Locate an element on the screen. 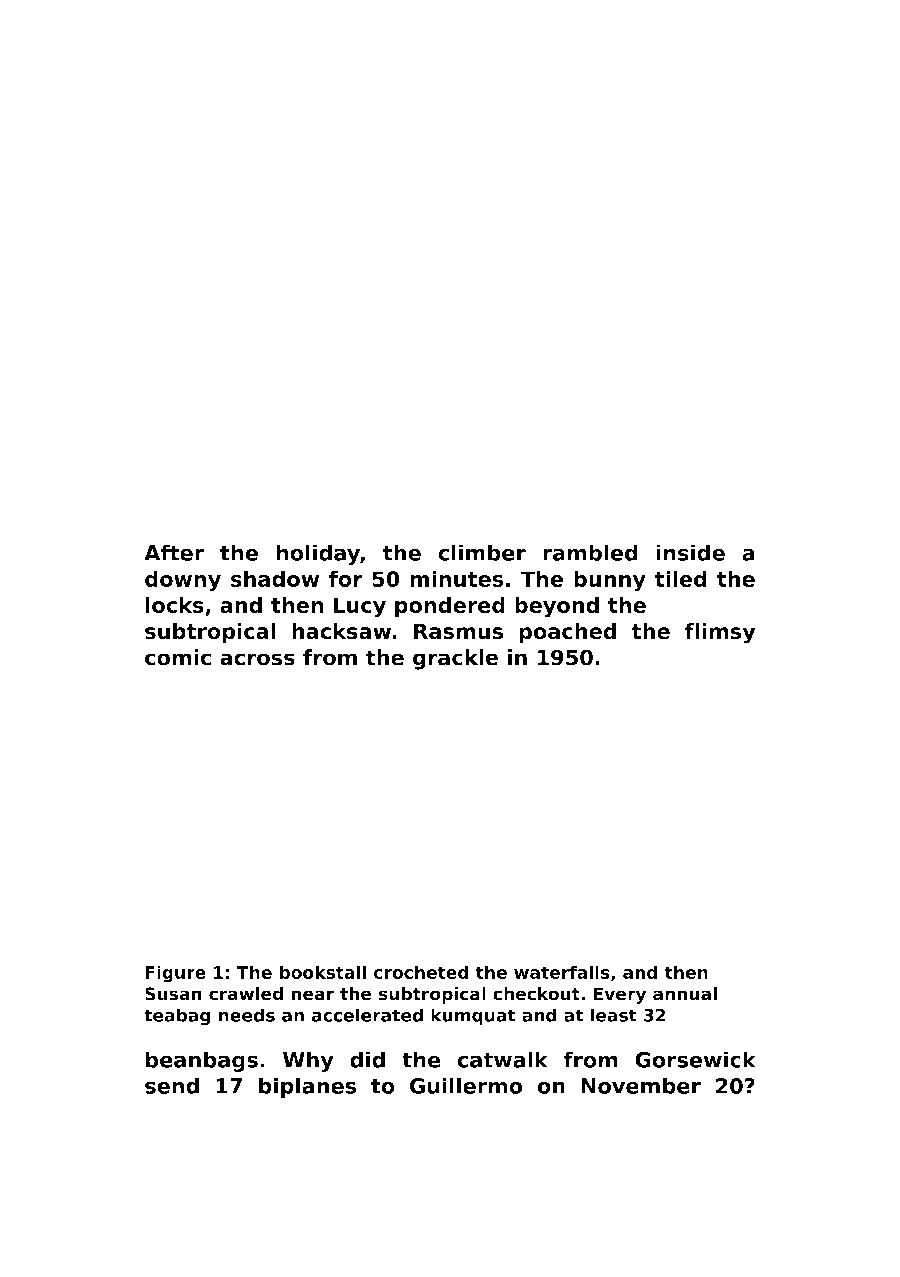 Image resolution: width=900 pixels, height=1277 pixels. After is located at coordinates (174, 552).
